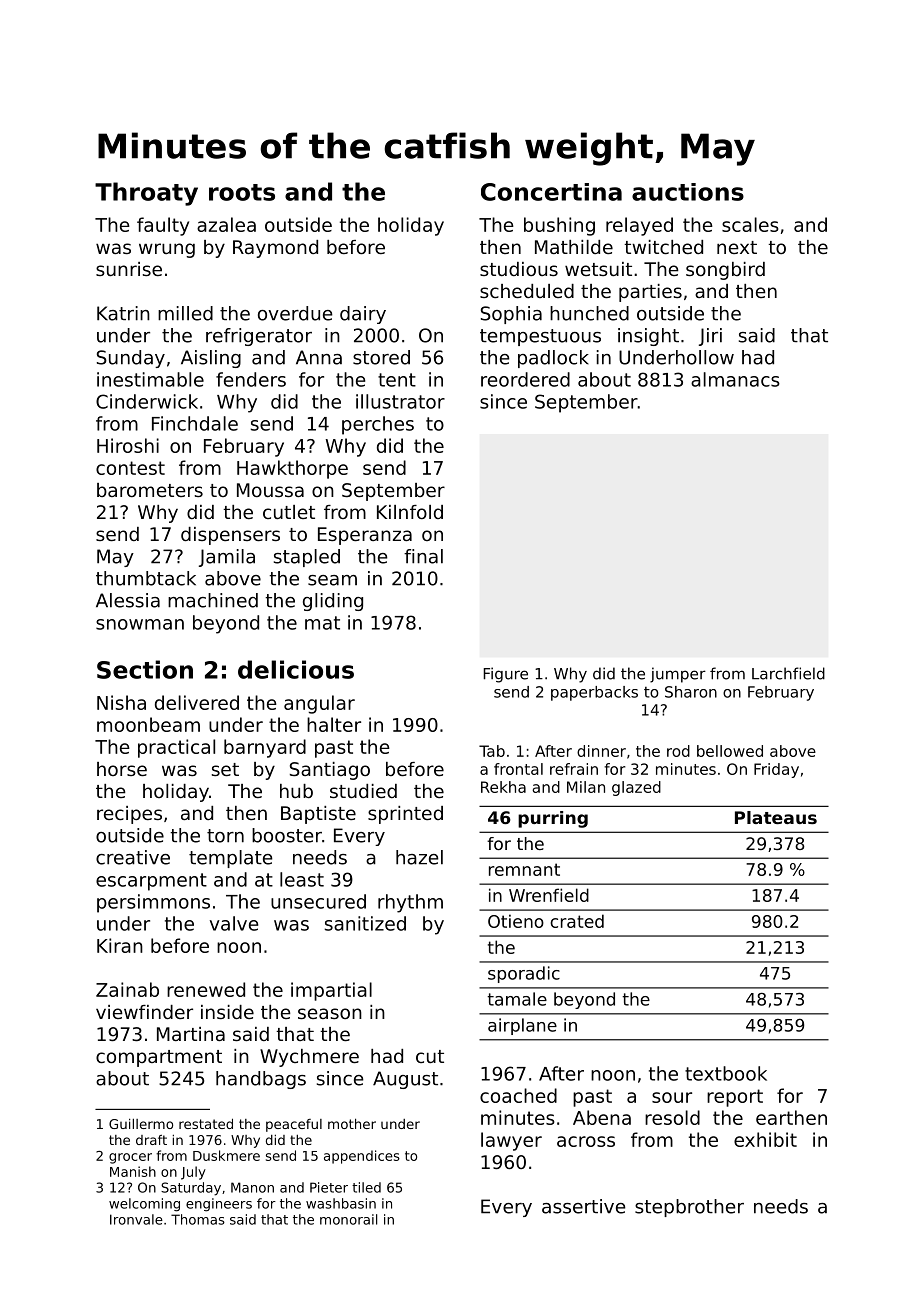 This screenshot has height=1311, width=924. Describe the element at coordinates (136, 1219) in the screenshot. I see `Ironvale` at that location.
